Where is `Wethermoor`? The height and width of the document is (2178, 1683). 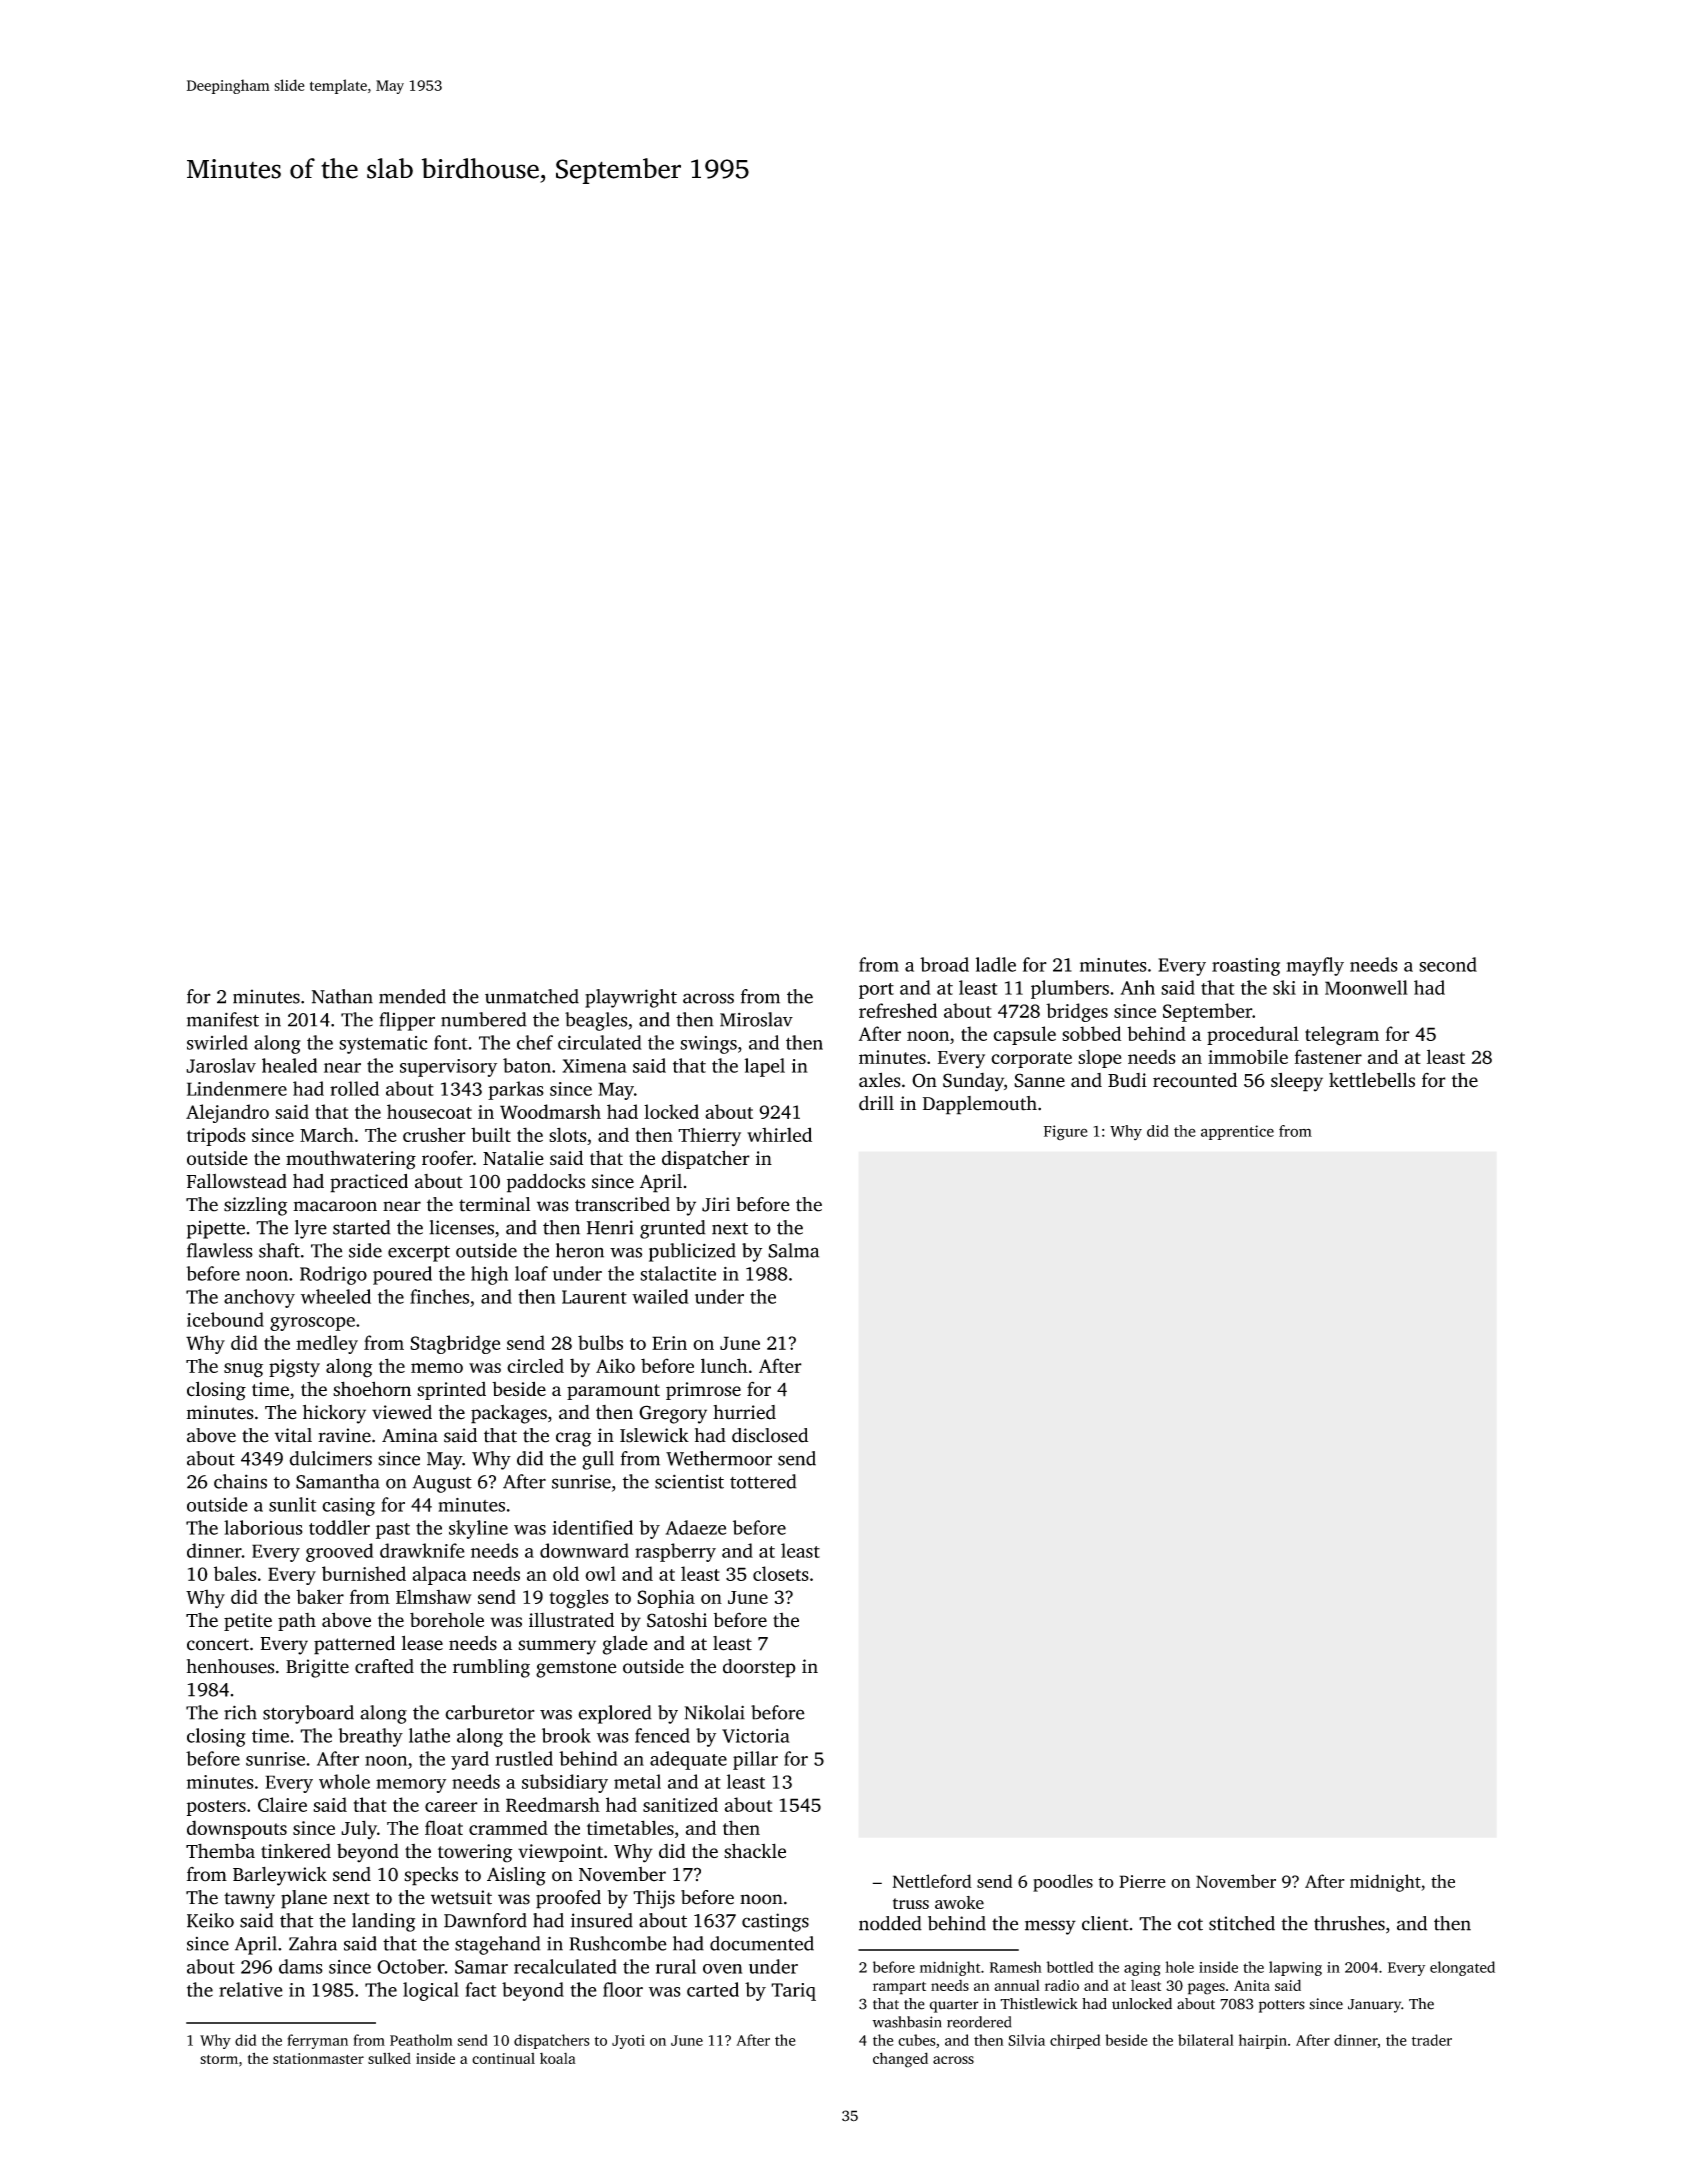 Wethermoor is located at coordinates (719, 1458).
